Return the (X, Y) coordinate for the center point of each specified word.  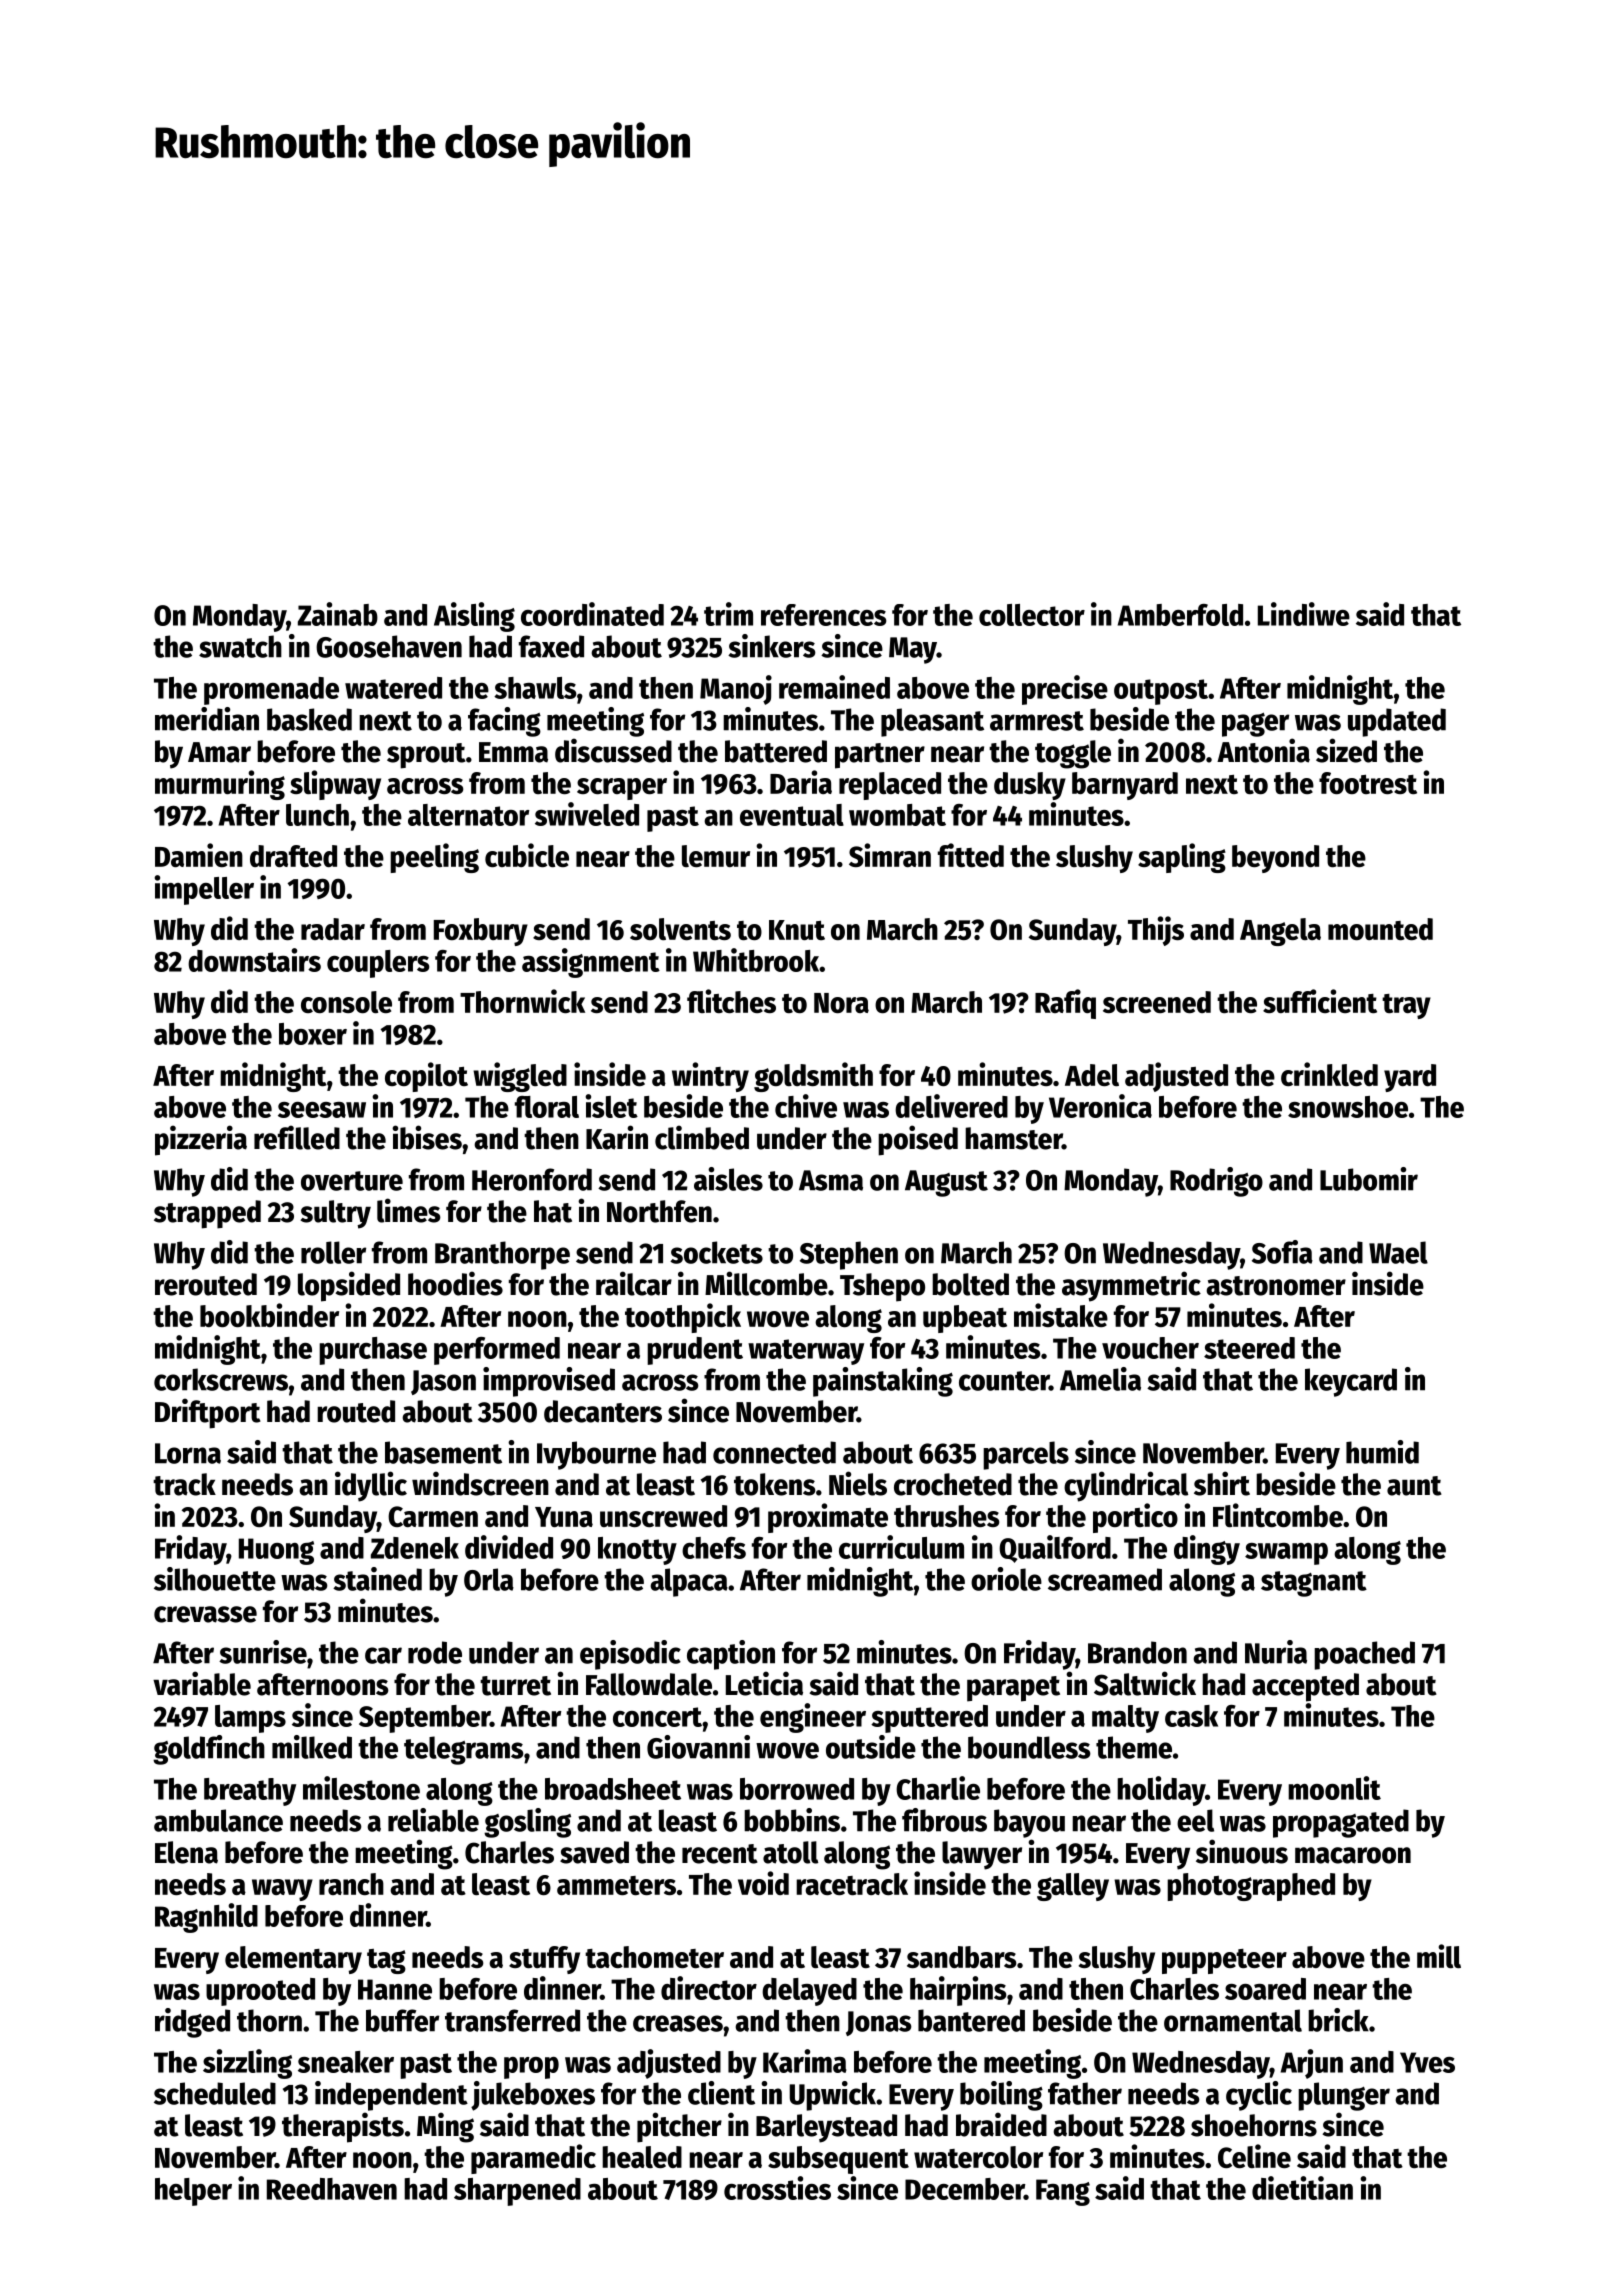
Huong (276, 1551)
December (964, 2189)
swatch (240, 646)
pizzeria (201, 1140)
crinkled (1329, 1074)
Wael (1398, 1252)
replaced (890, 786)
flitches (731, 1001)
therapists (343, 2127)
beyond (1275, 859)
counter (1004, 1381)
